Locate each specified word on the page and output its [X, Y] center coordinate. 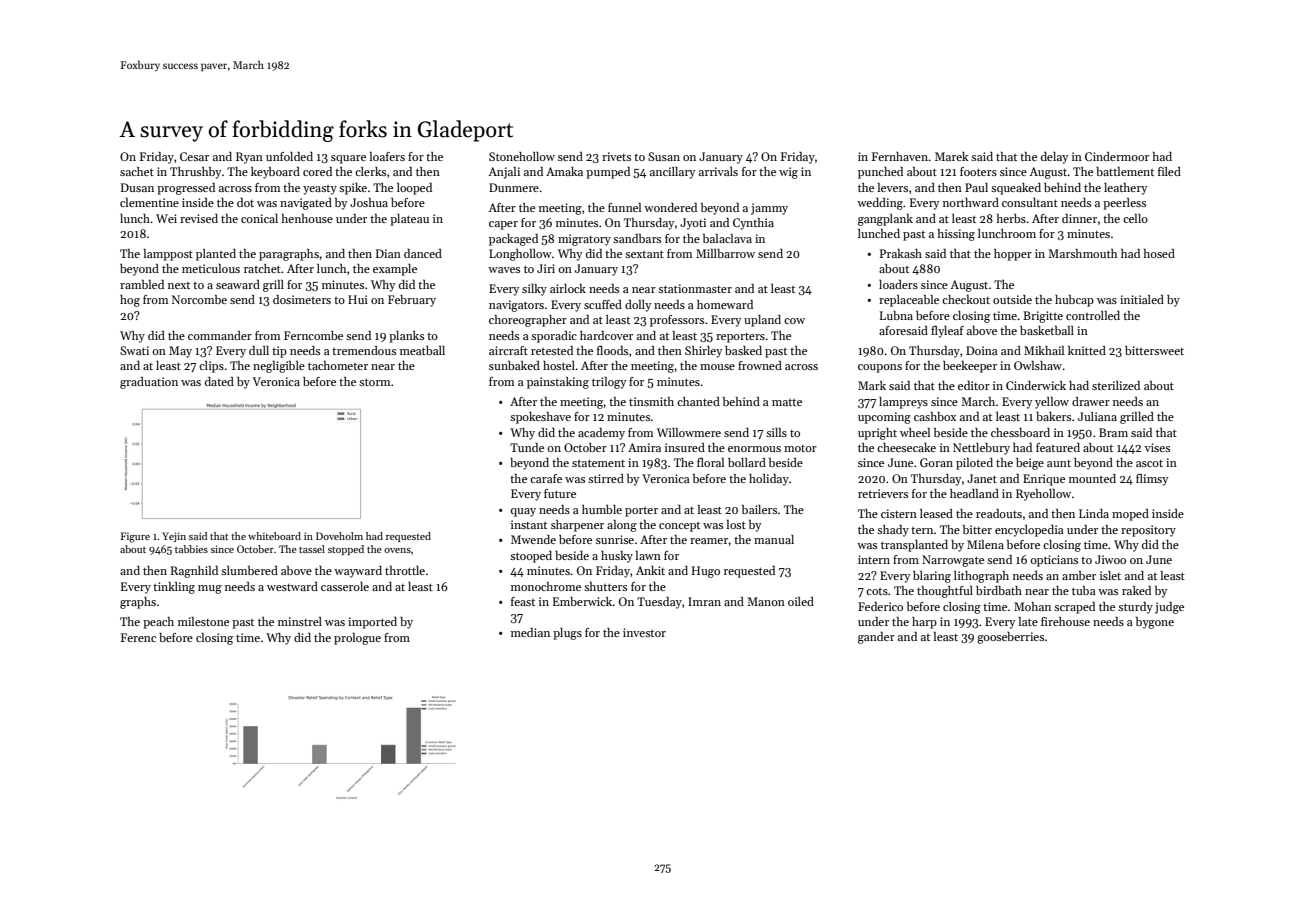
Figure [135, 537]
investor [644, 632]
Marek [952, 156]
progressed [186, 189]
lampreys [903, 403]
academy [601, 434]
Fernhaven [900, 156]
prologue [357, 639]
